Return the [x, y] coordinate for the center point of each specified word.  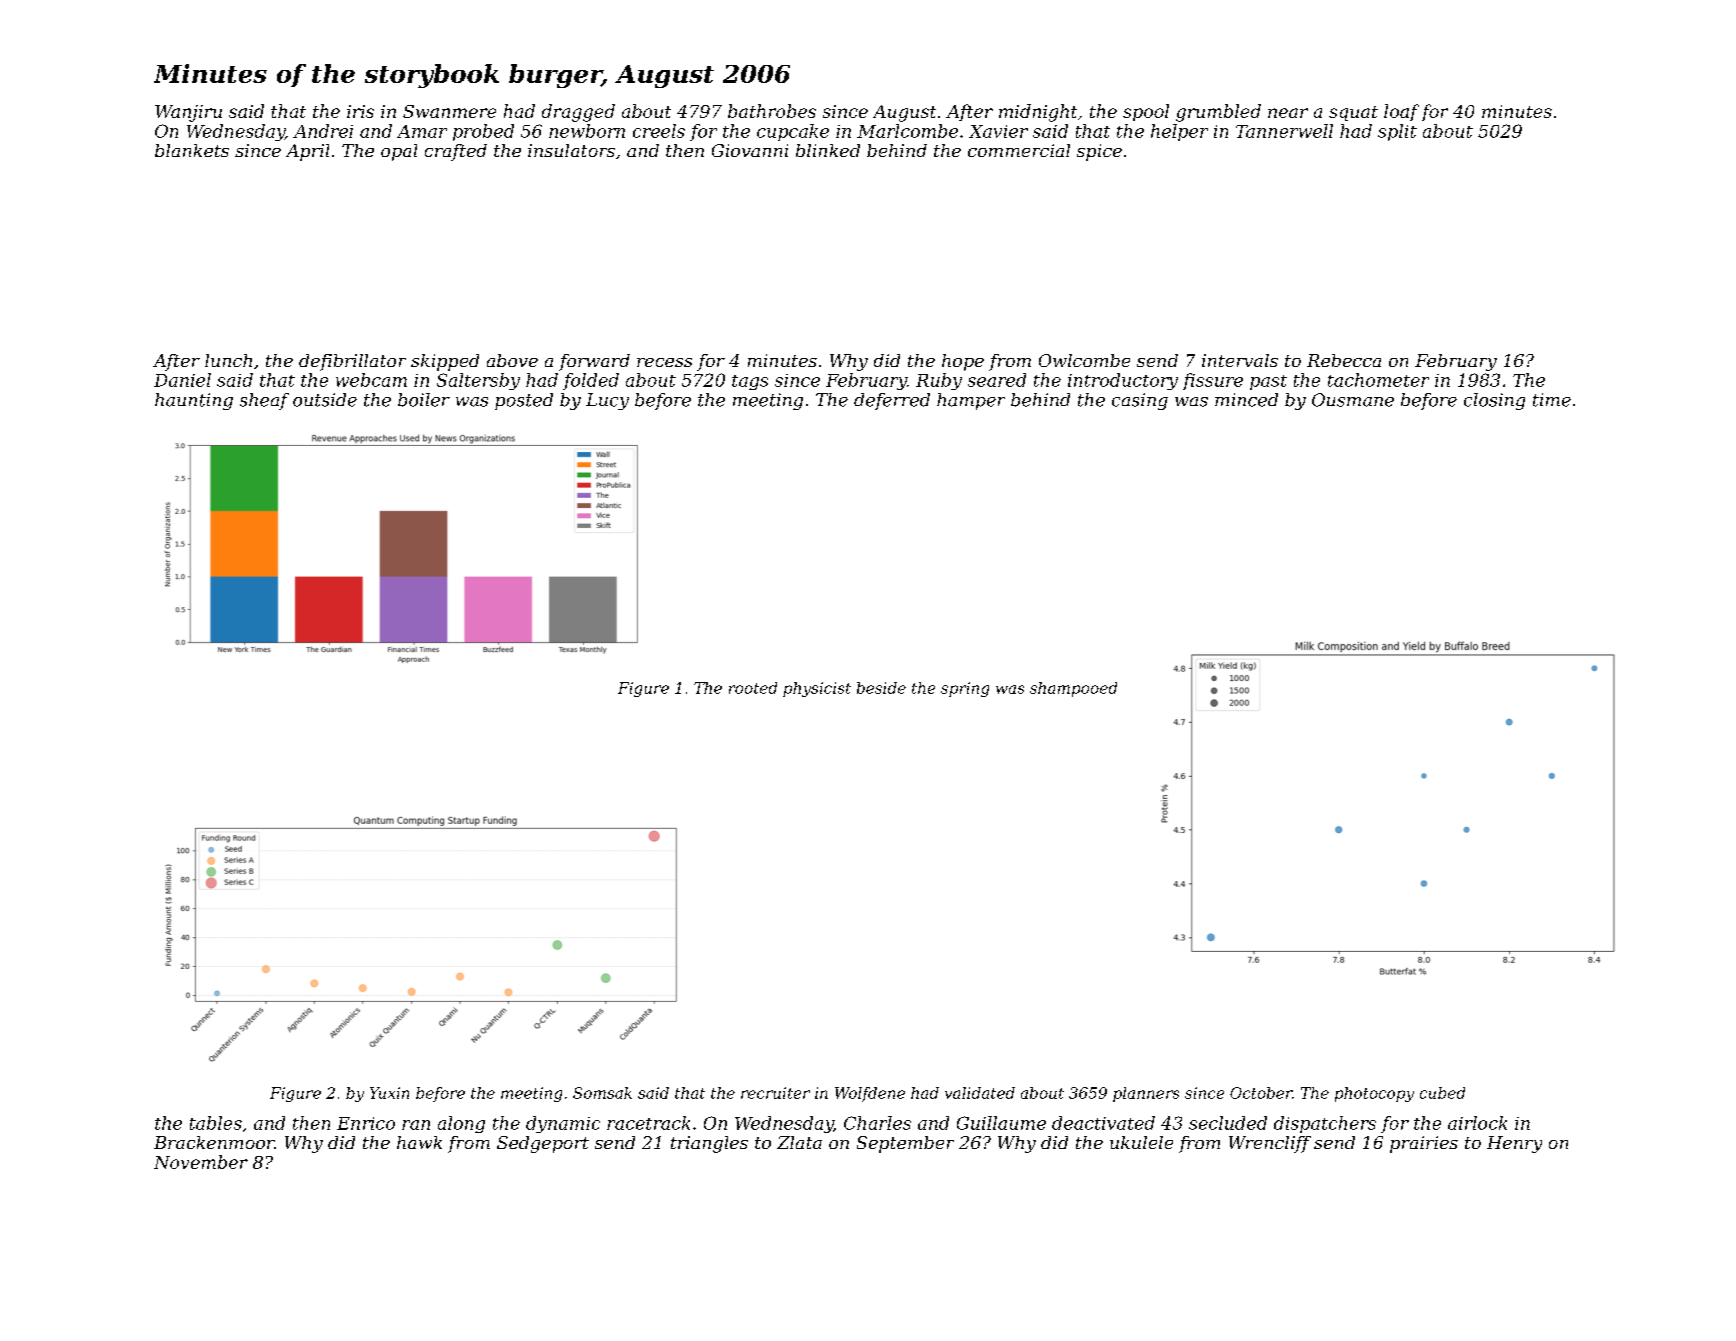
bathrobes [772, 111]
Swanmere [449, 111]
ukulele [1141, 1142]
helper [1179, 132]
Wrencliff [1270, 1144]
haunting [194, 401]
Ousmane [1353, 400]
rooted [753, 688]
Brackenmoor [214, 1142]
